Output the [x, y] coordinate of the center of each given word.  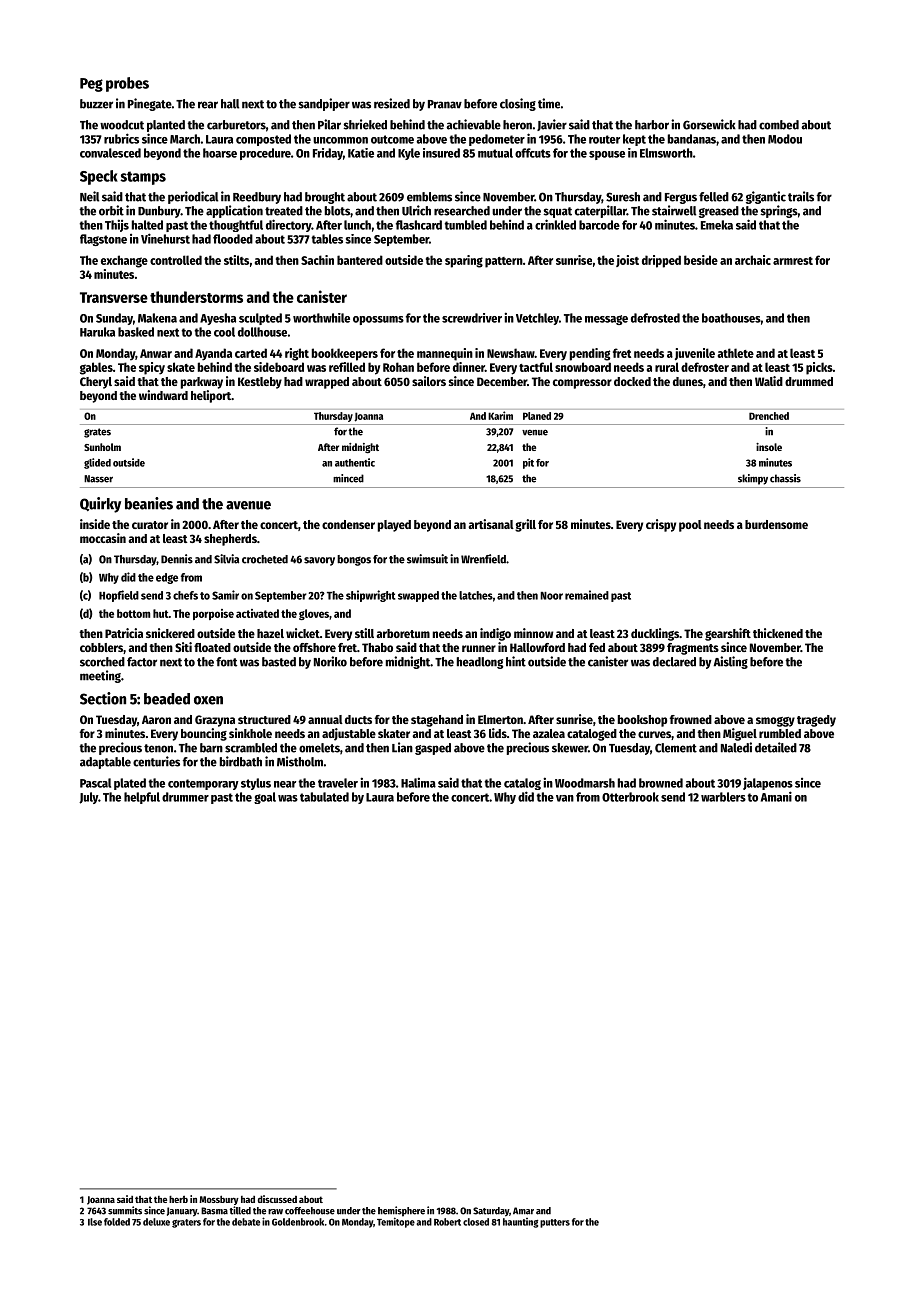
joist [627, 261]
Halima [418, 782]
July [88, 798]
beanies [149, 503]
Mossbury [219, 1200]
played [394, 526]
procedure [265, 154]
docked [632, 381]
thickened [778, 633]
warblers [723, 797]
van [565, 798]
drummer [185, 797]
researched [462, 211]
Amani [776, 796]
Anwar [156, 353]
